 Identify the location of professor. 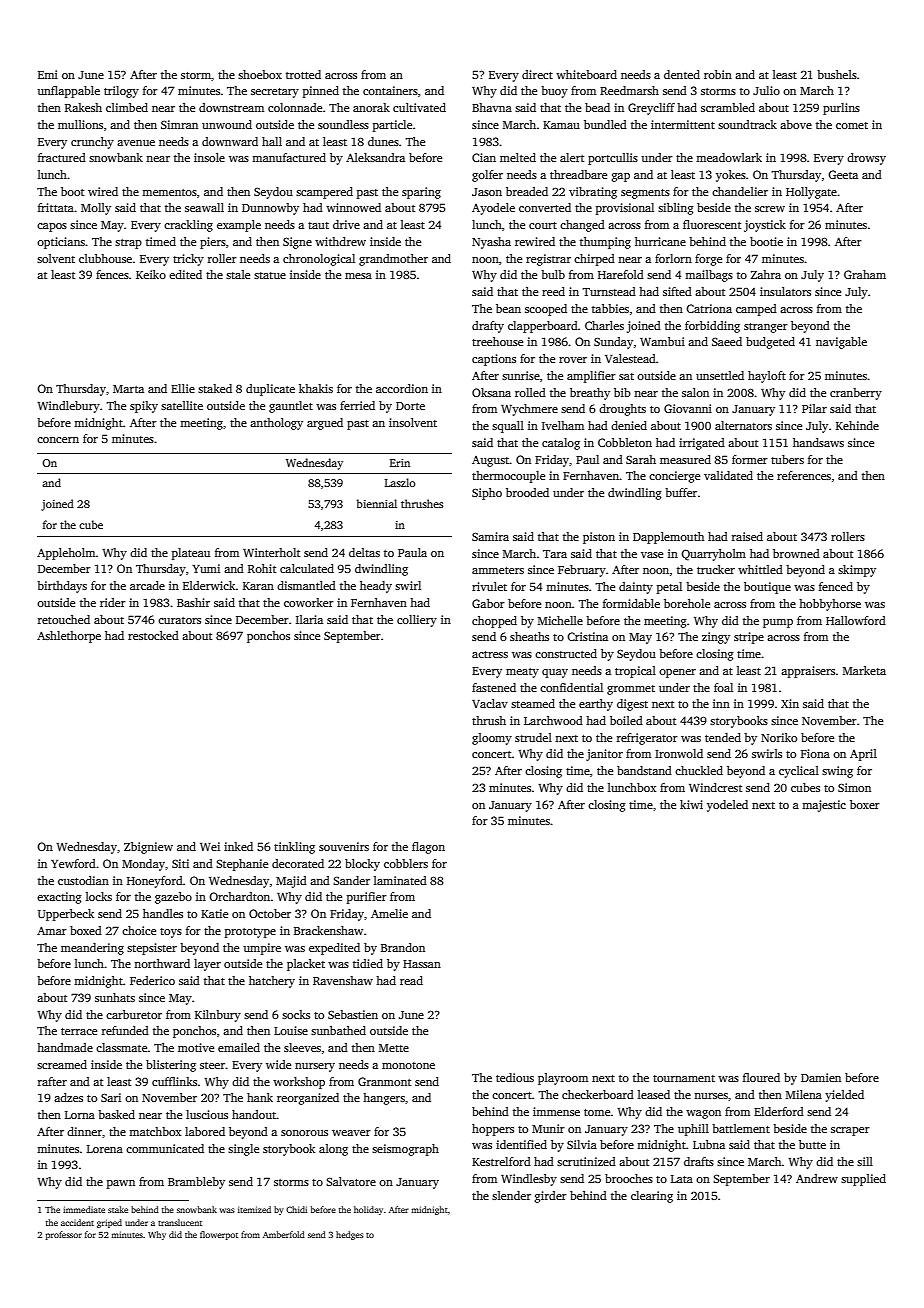
(64, 1235).
